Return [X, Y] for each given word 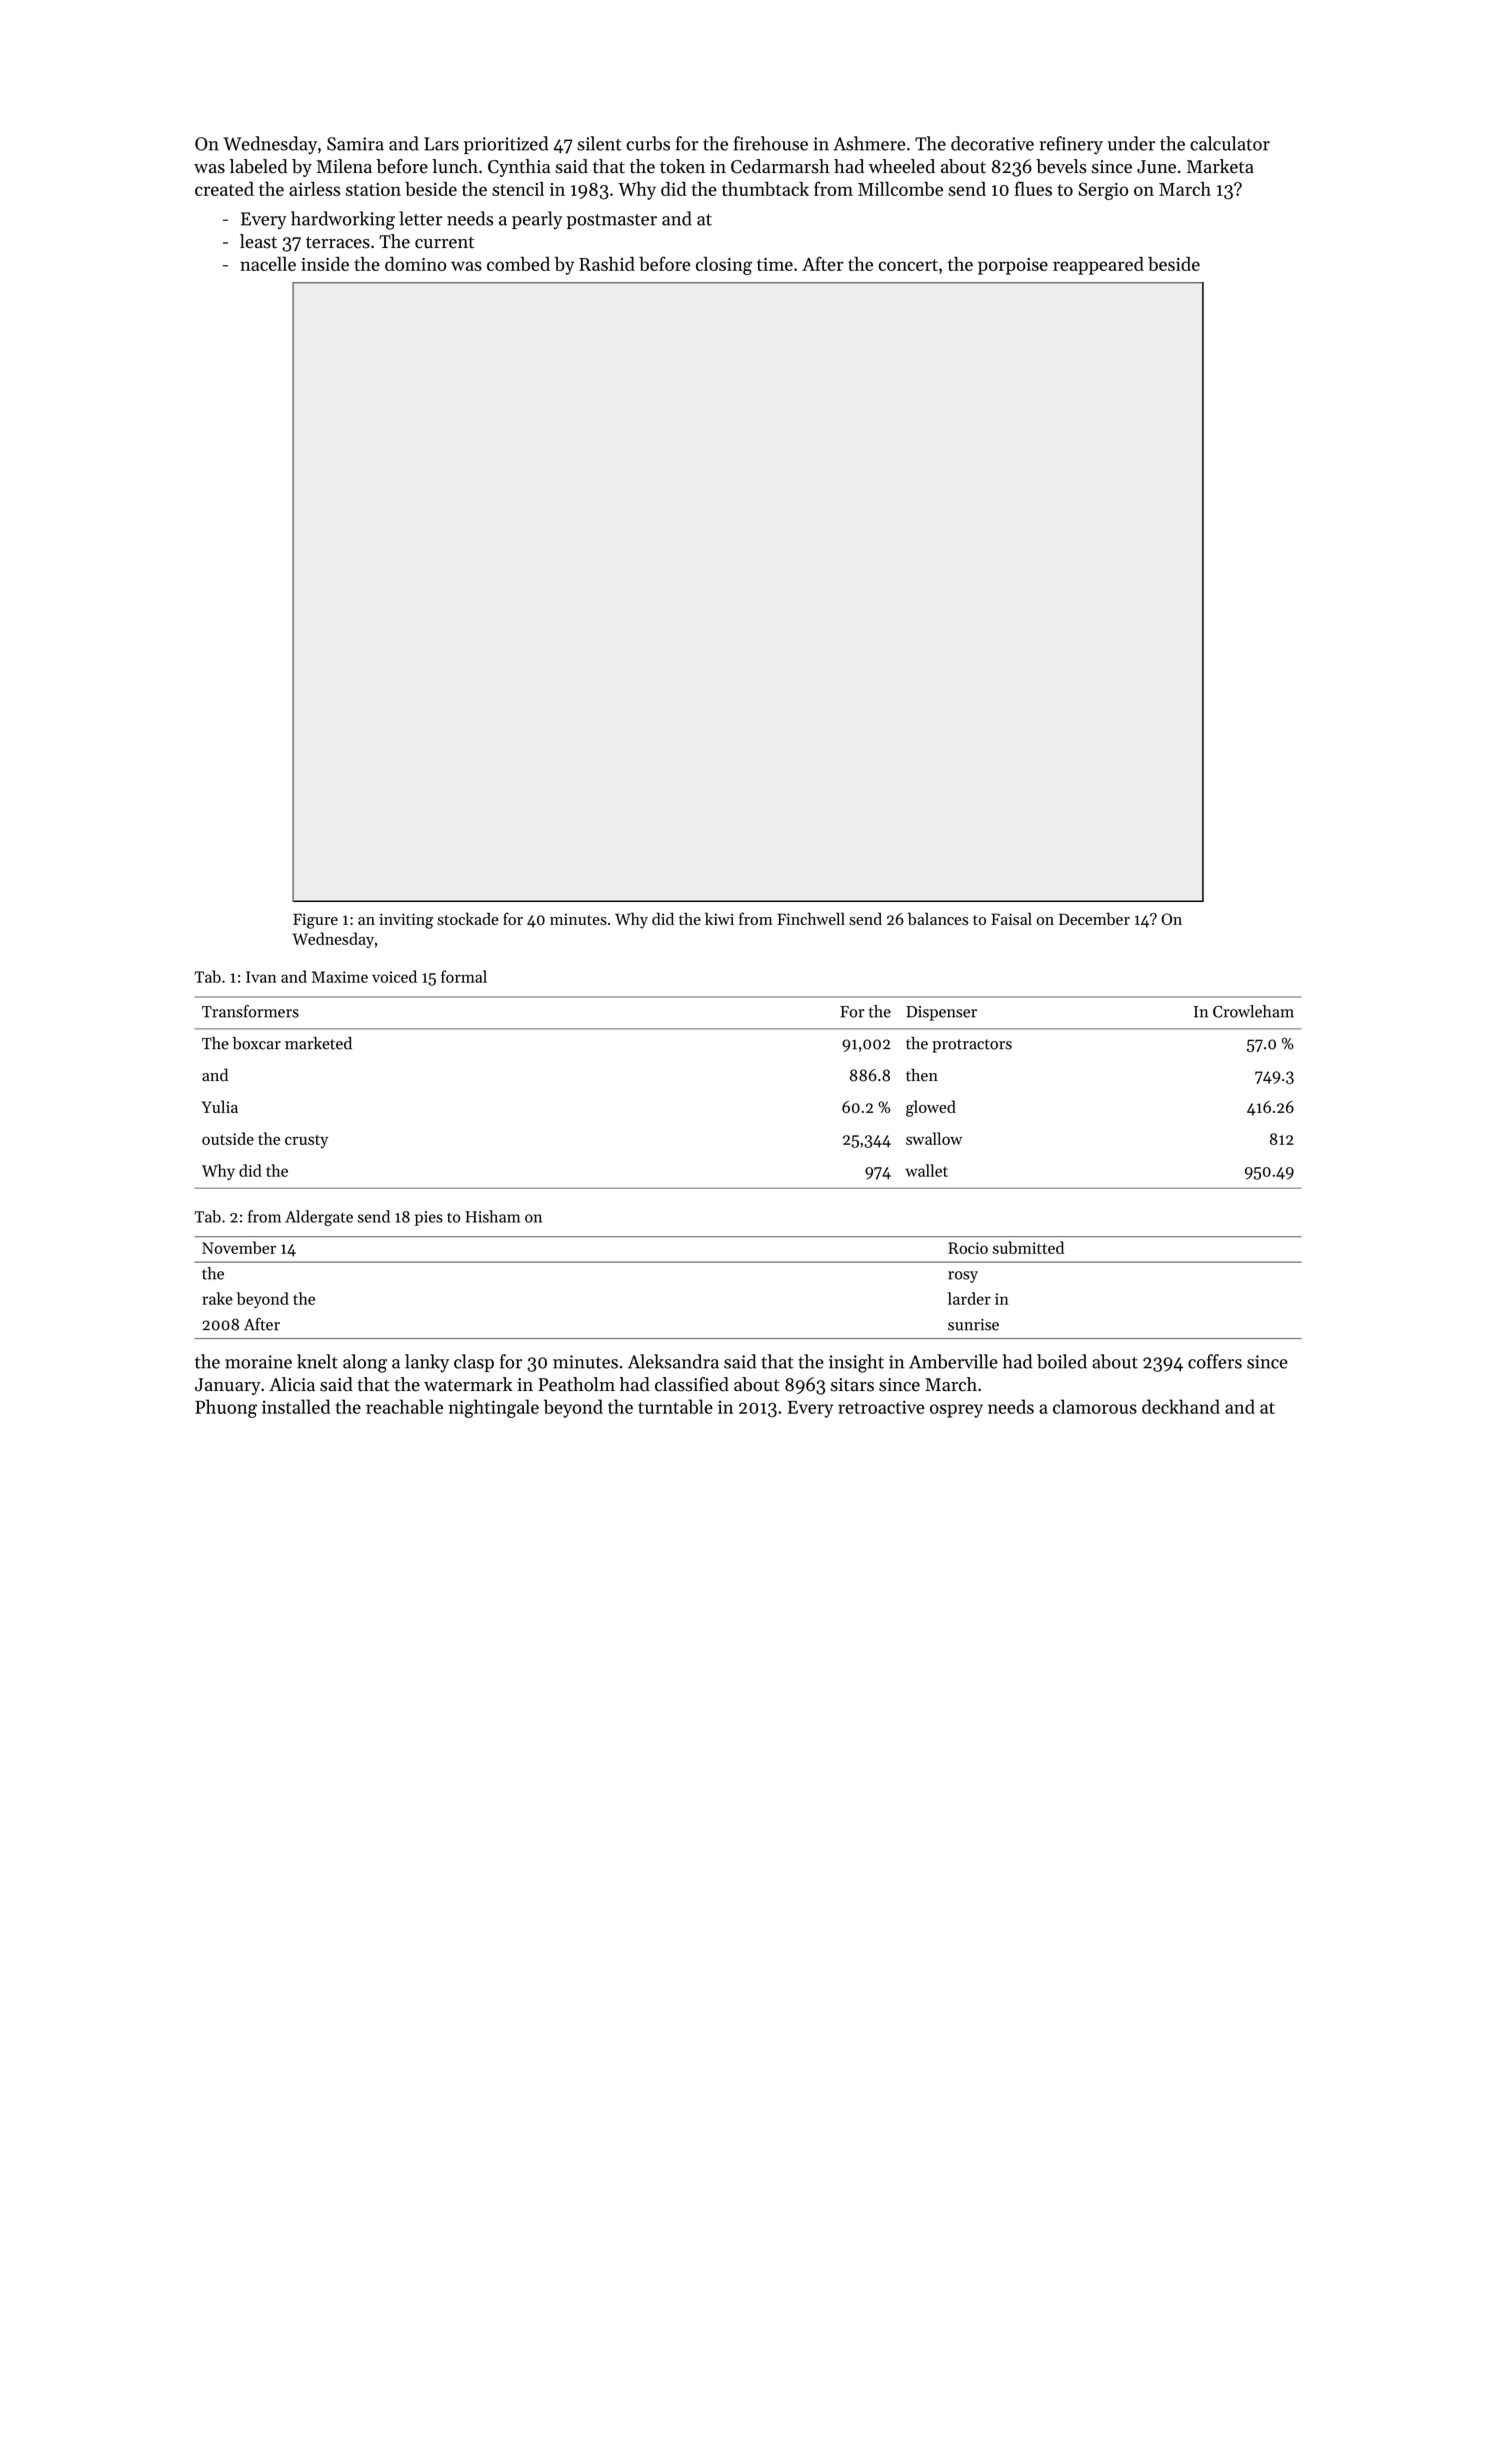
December [1094, 918]
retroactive [881, 1407]
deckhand [1181, 1406]
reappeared [1098, 266]
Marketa [1220, 166]
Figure [315, 921]
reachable [404, 1406]
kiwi [719, 918]
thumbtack [765, 189]
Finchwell [811, 918]
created [224, 189]
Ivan [261, 977]
